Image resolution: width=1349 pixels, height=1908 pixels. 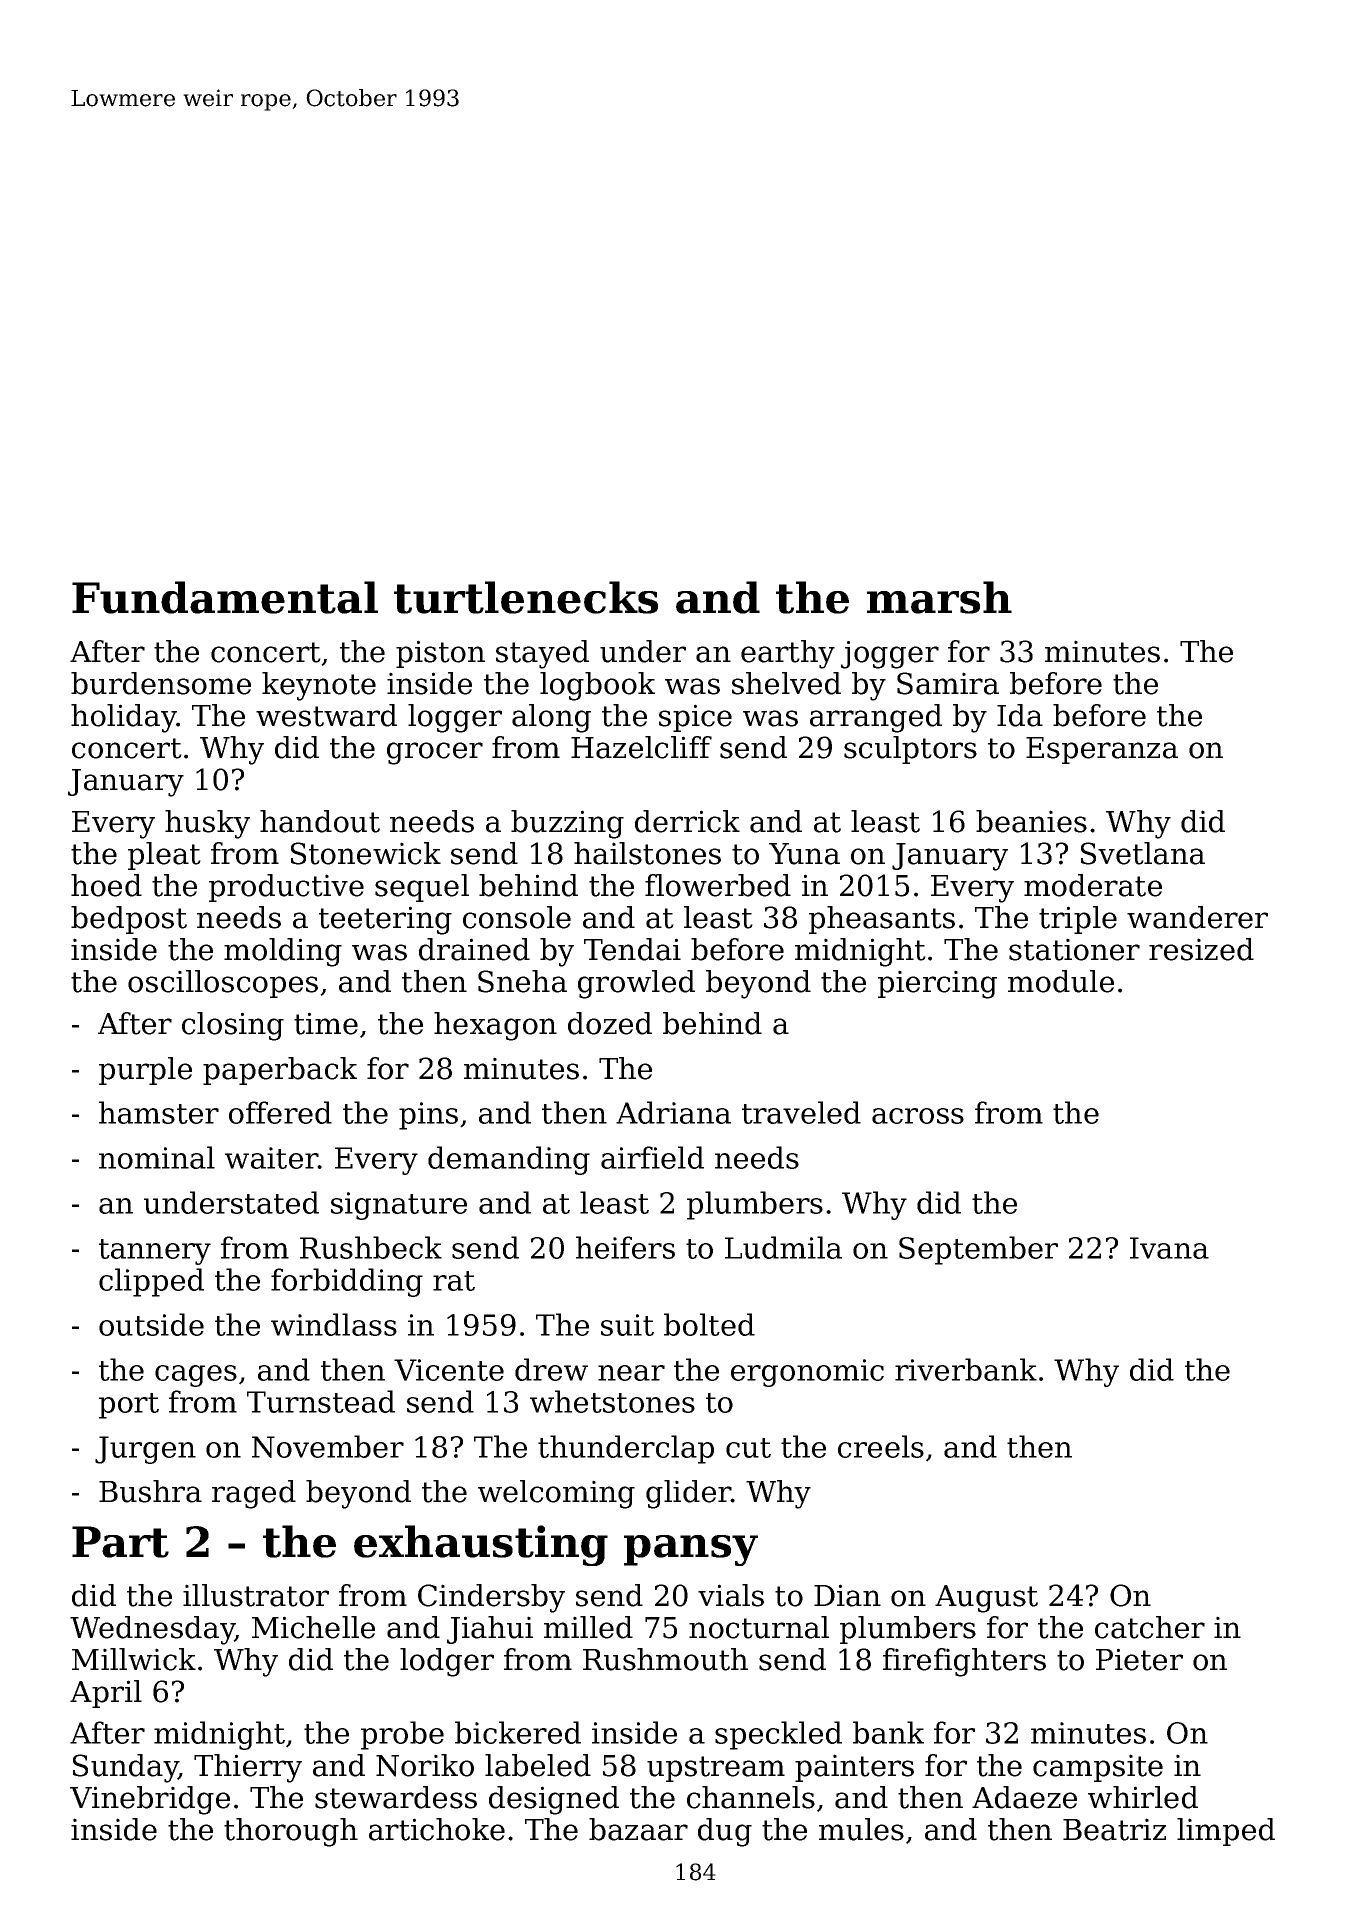 What do you see at coordinates (939, 597) in the document?
I see `marsh` at bounding box center [939, 597].
